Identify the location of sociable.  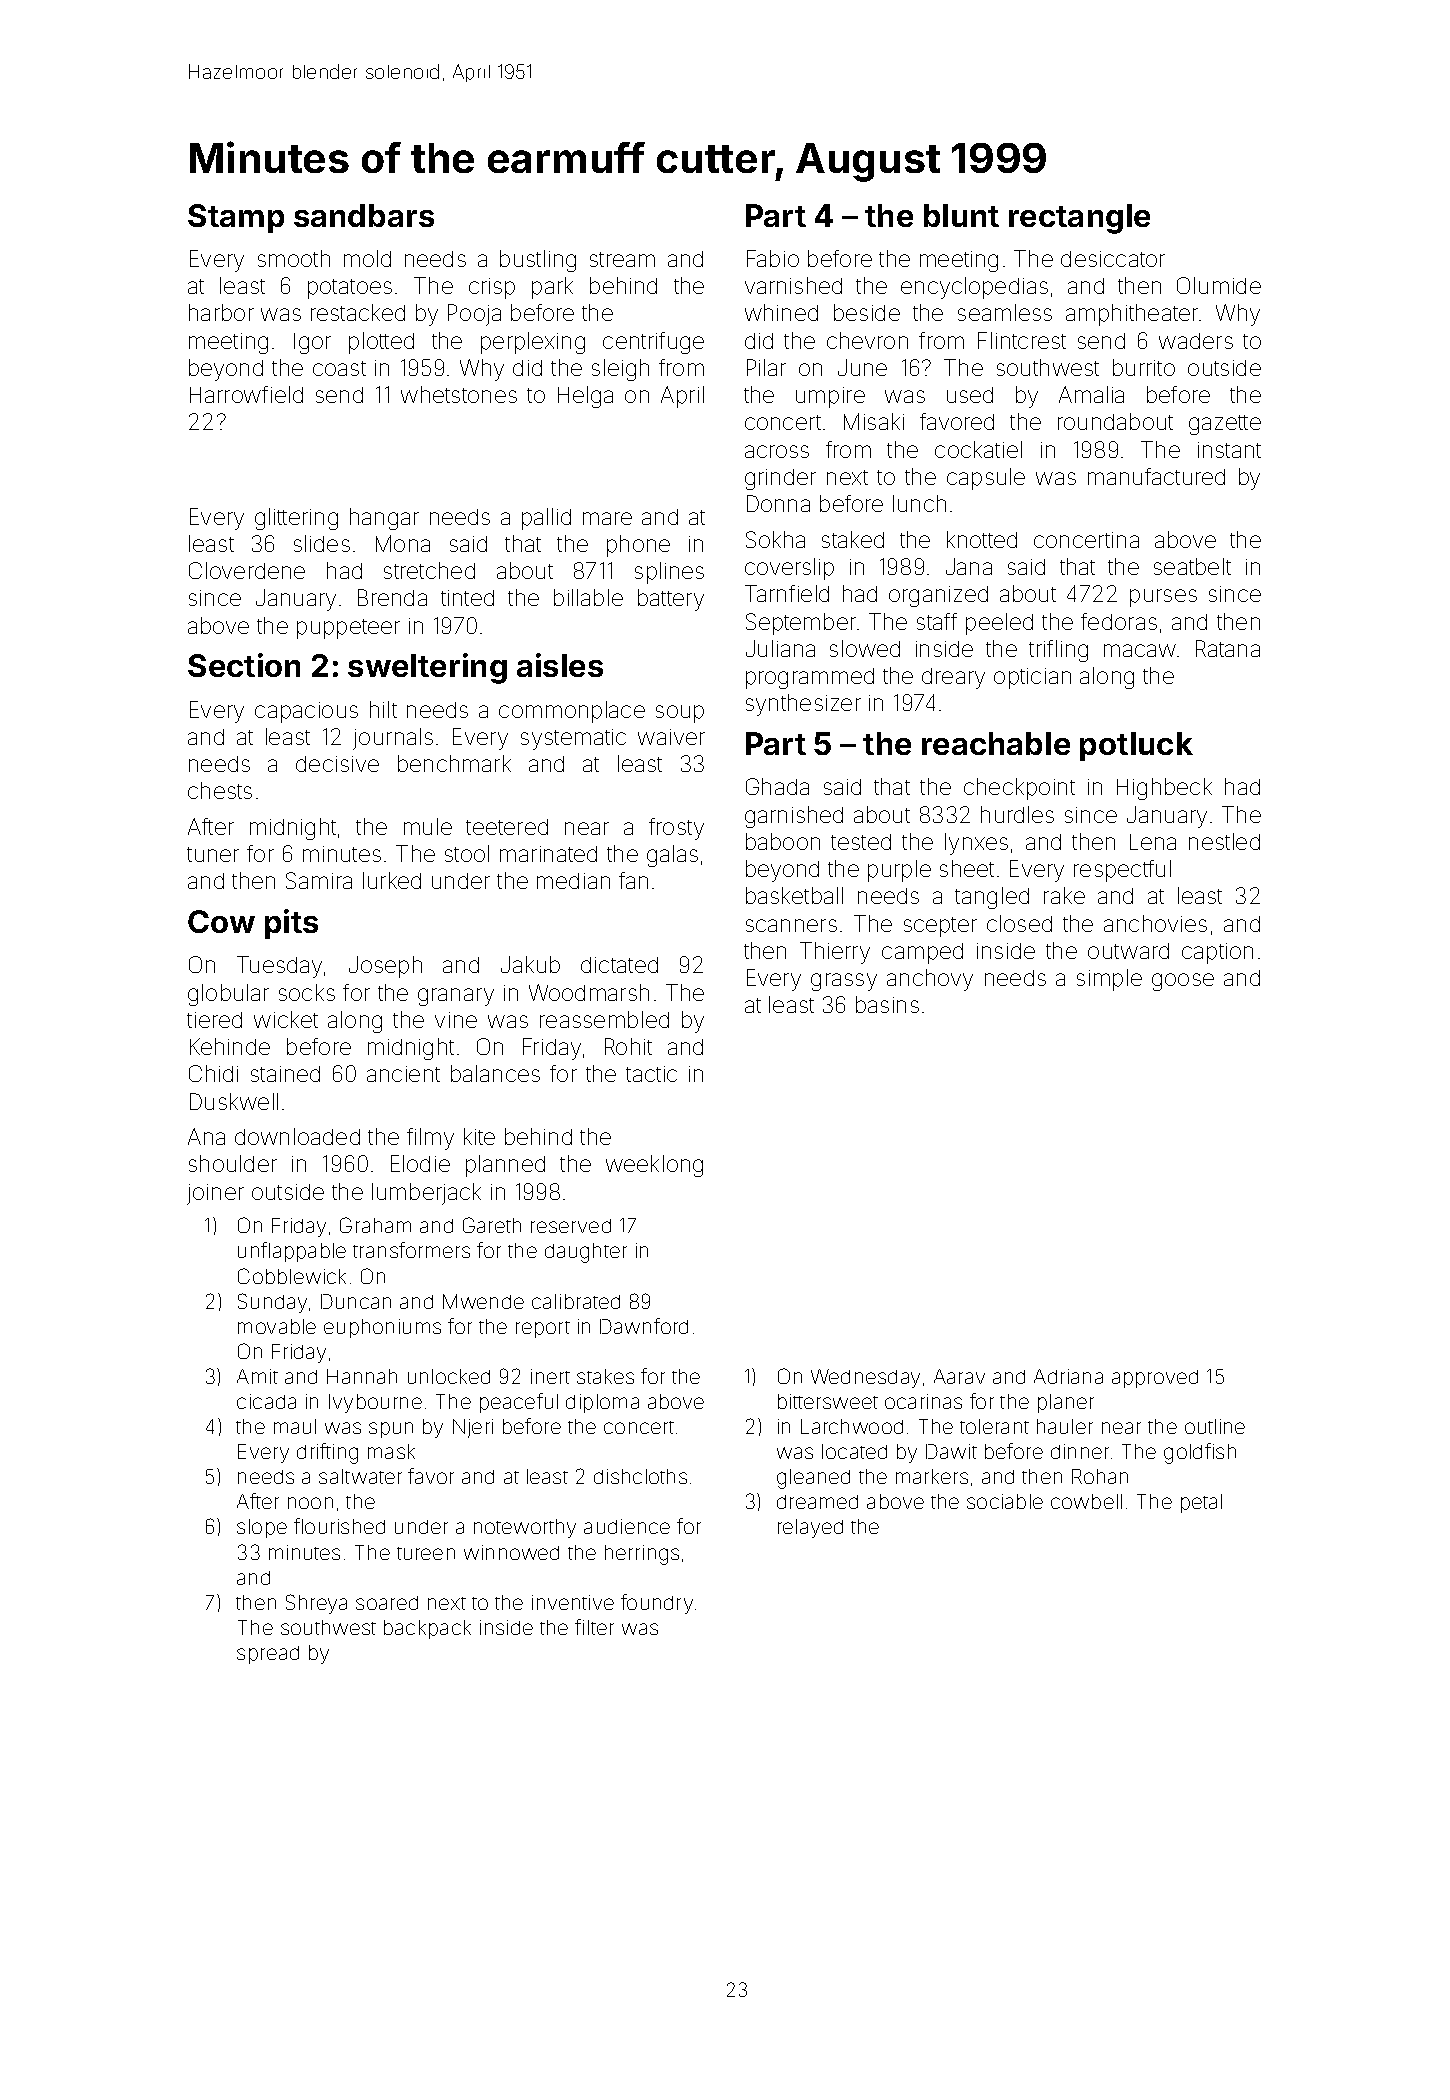
(1005, 1501).
